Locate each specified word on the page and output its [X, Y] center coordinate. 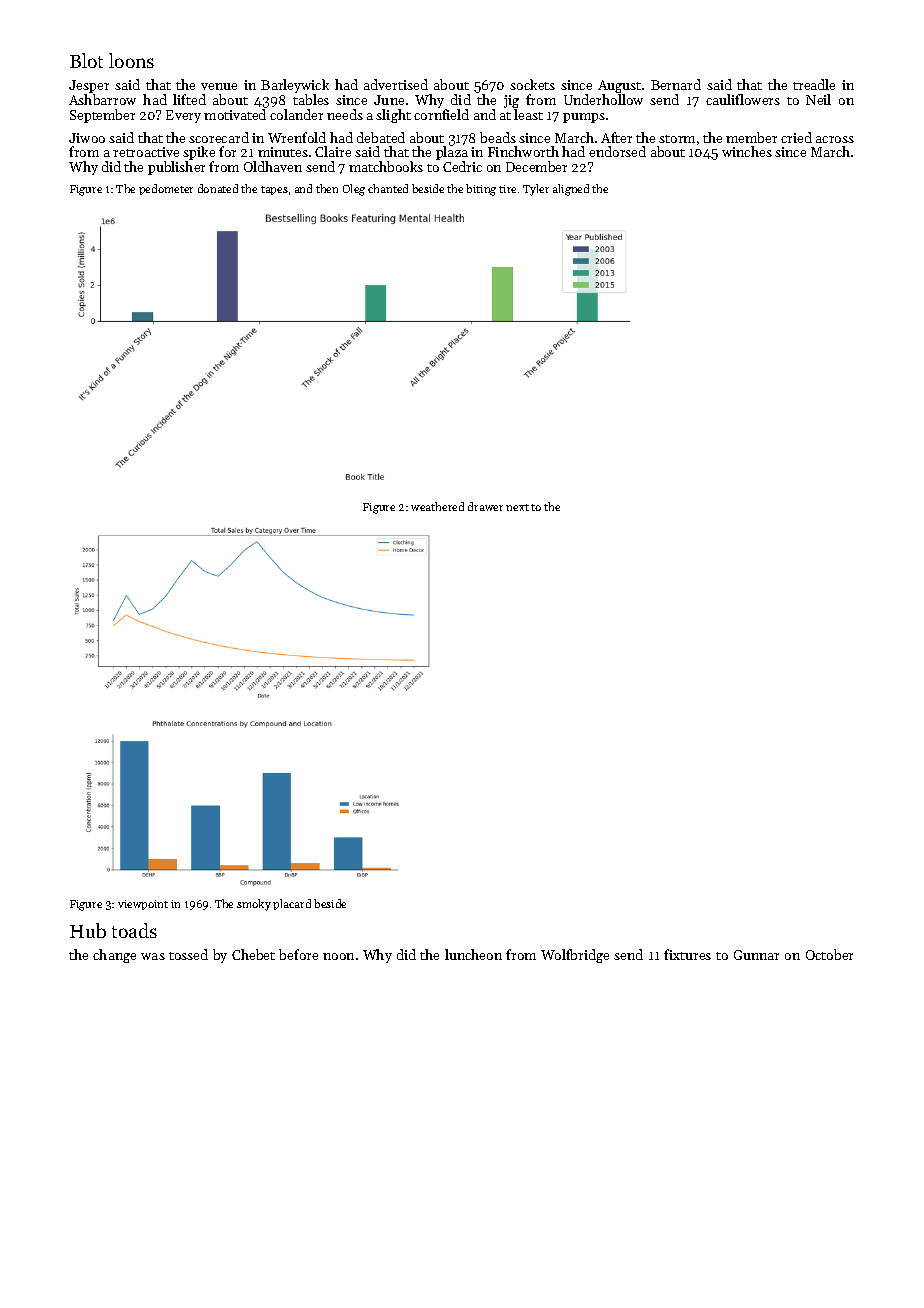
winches [747, 151]
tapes [274, 190]
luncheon [473, 954]
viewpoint [143, 905]
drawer [485, 506]
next [517, 507]
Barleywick [295, 86]
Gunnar [756, 955]
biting [481, 190]
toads [134, 930]
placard [292, 904]
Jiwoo [87, 138]
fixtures [687, 954]
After [616, 137]
